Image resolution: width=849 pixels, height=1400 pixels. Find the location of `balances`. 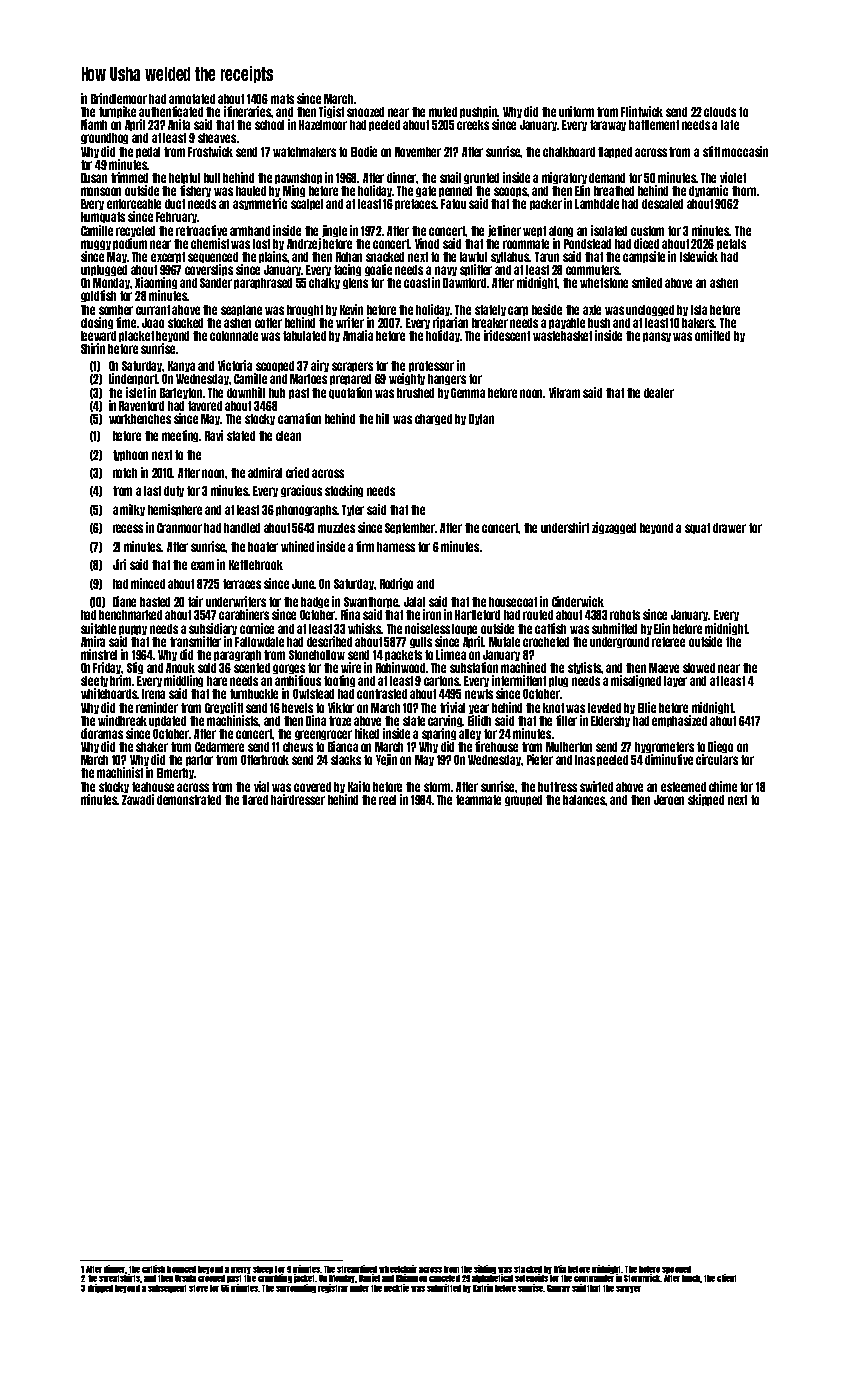

balances is located at coordinates (584, 800).
